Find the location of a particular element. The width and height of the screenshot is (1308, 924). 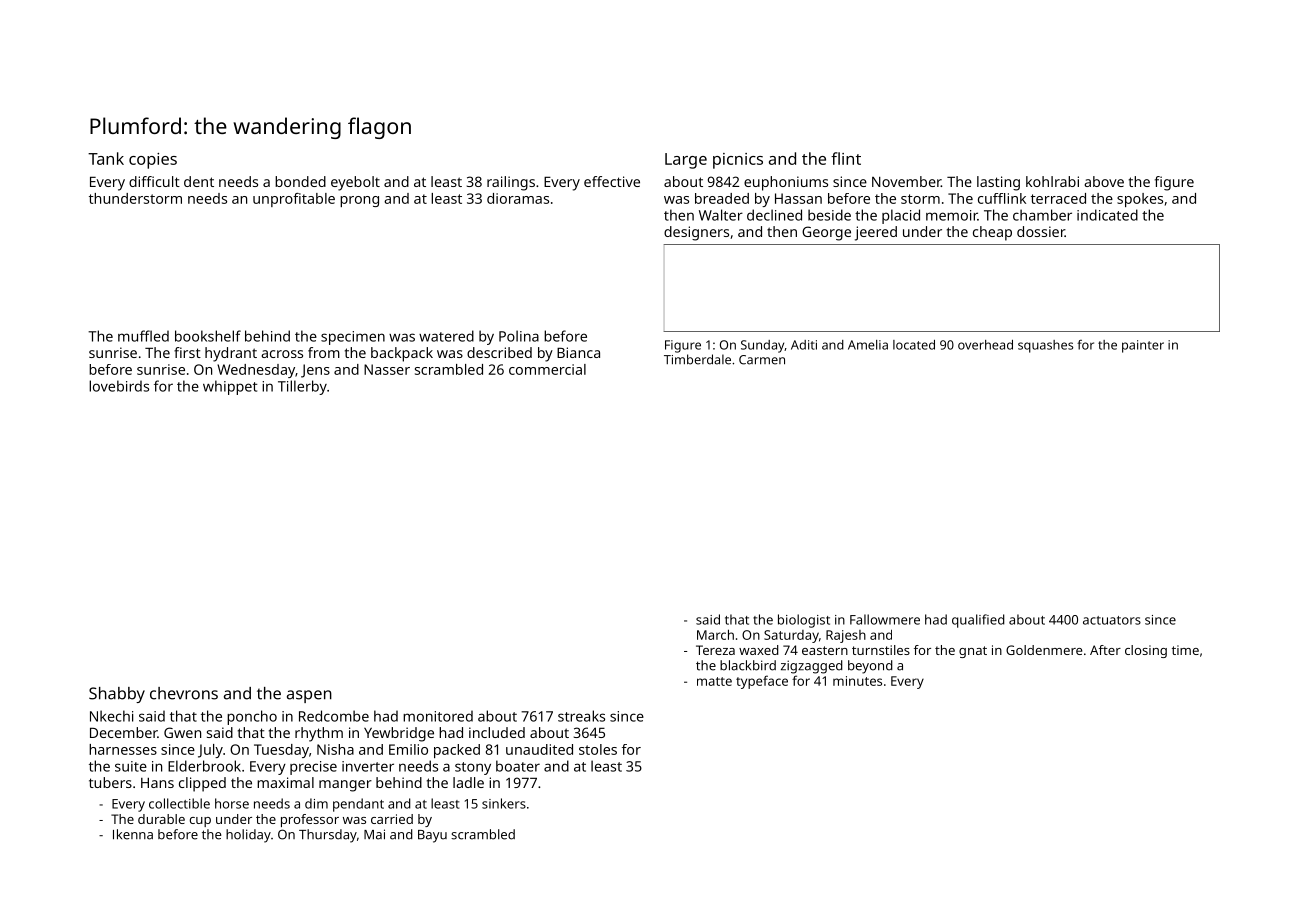

streaks is located at coordinates (581, 716).
